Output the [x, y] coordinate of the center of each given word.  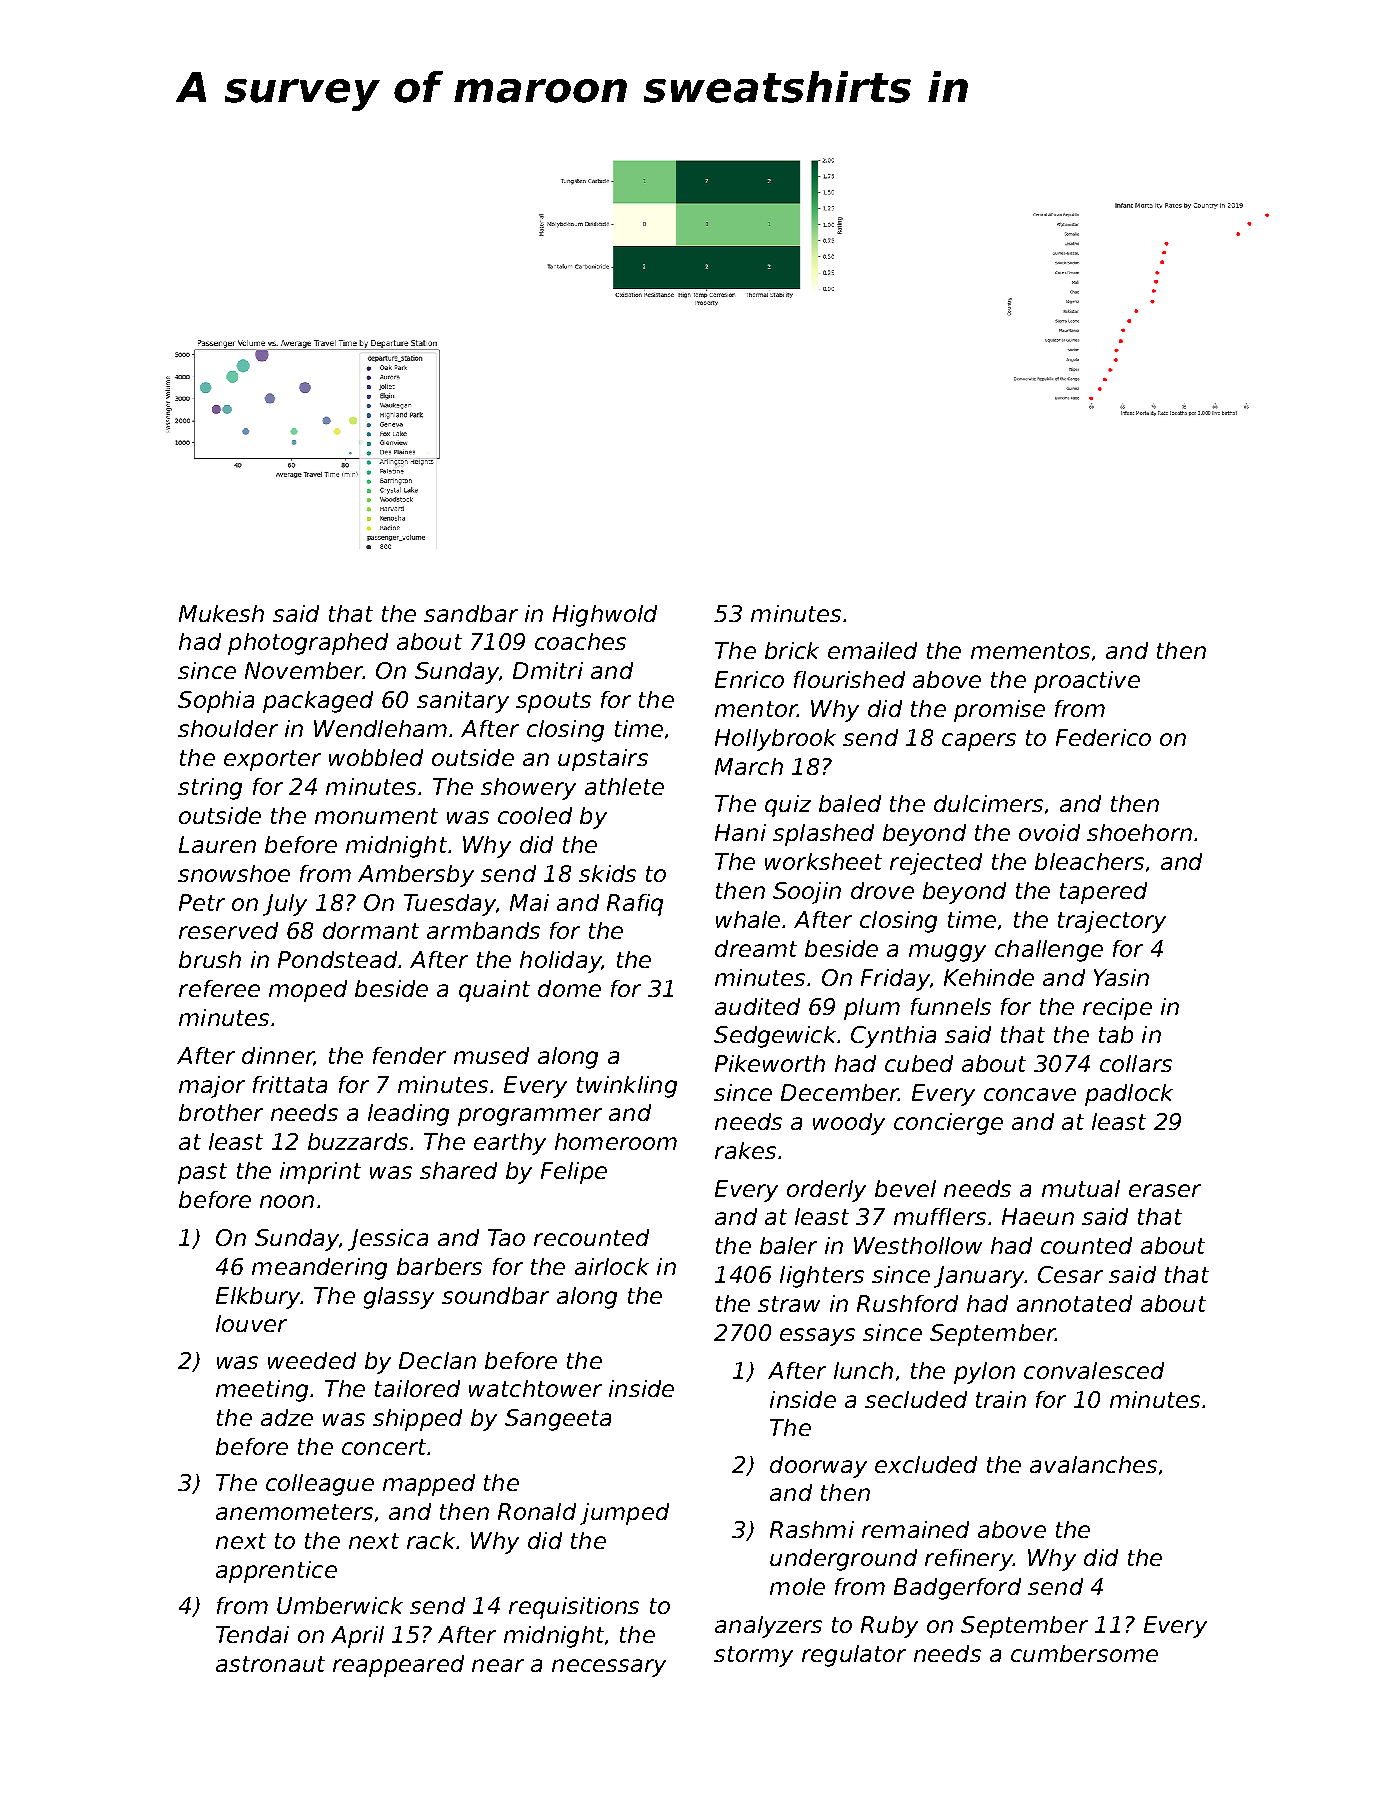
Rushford [907, 1303]
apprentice [276, 1572]
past [202, 1173]
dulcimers [988, 803]
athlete [624, 786]
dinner [278, 1056]
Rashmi [812, 1529]
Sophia [216, 702]
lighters [822, 1277]
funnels [951, 1006]
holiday [560, 962]
